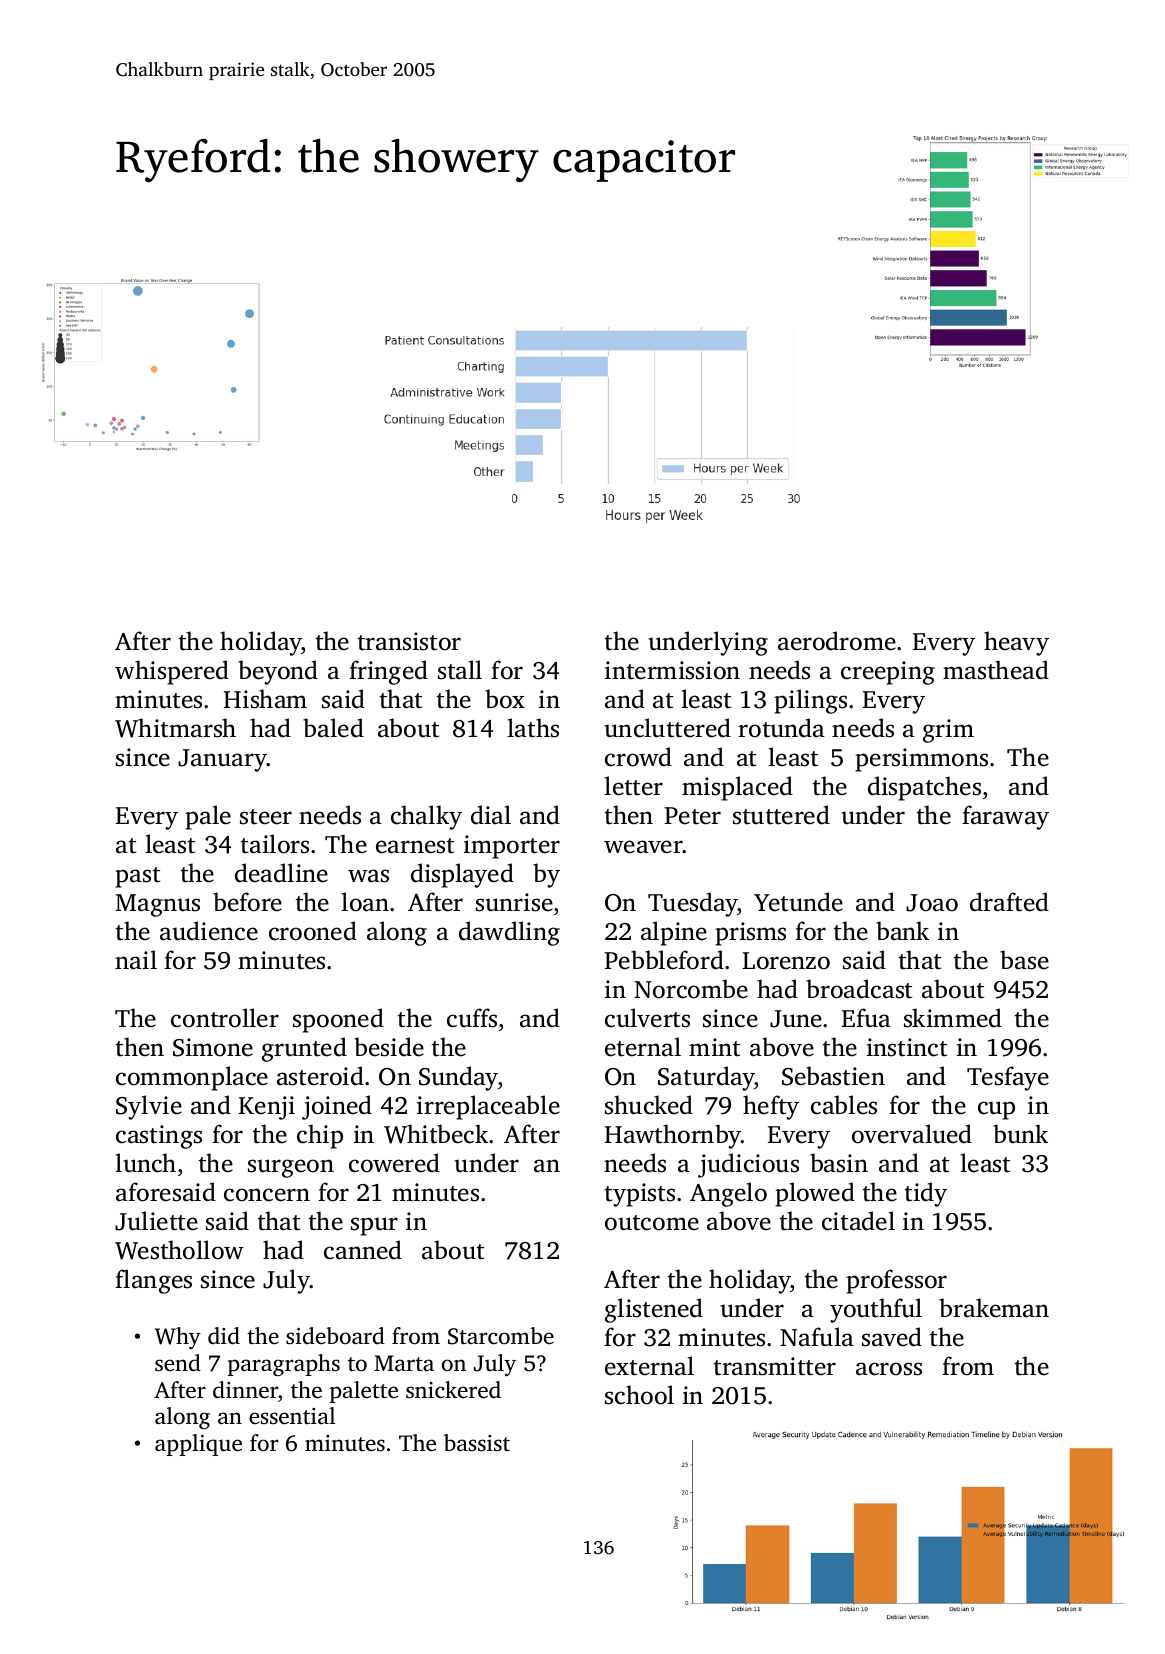 The height and width of the screenshot is (1654, 1165). What do you see at coordinates (1020, 1134) in the screenshot?
I see `bunk` at bounding box center [1020, 1134].
